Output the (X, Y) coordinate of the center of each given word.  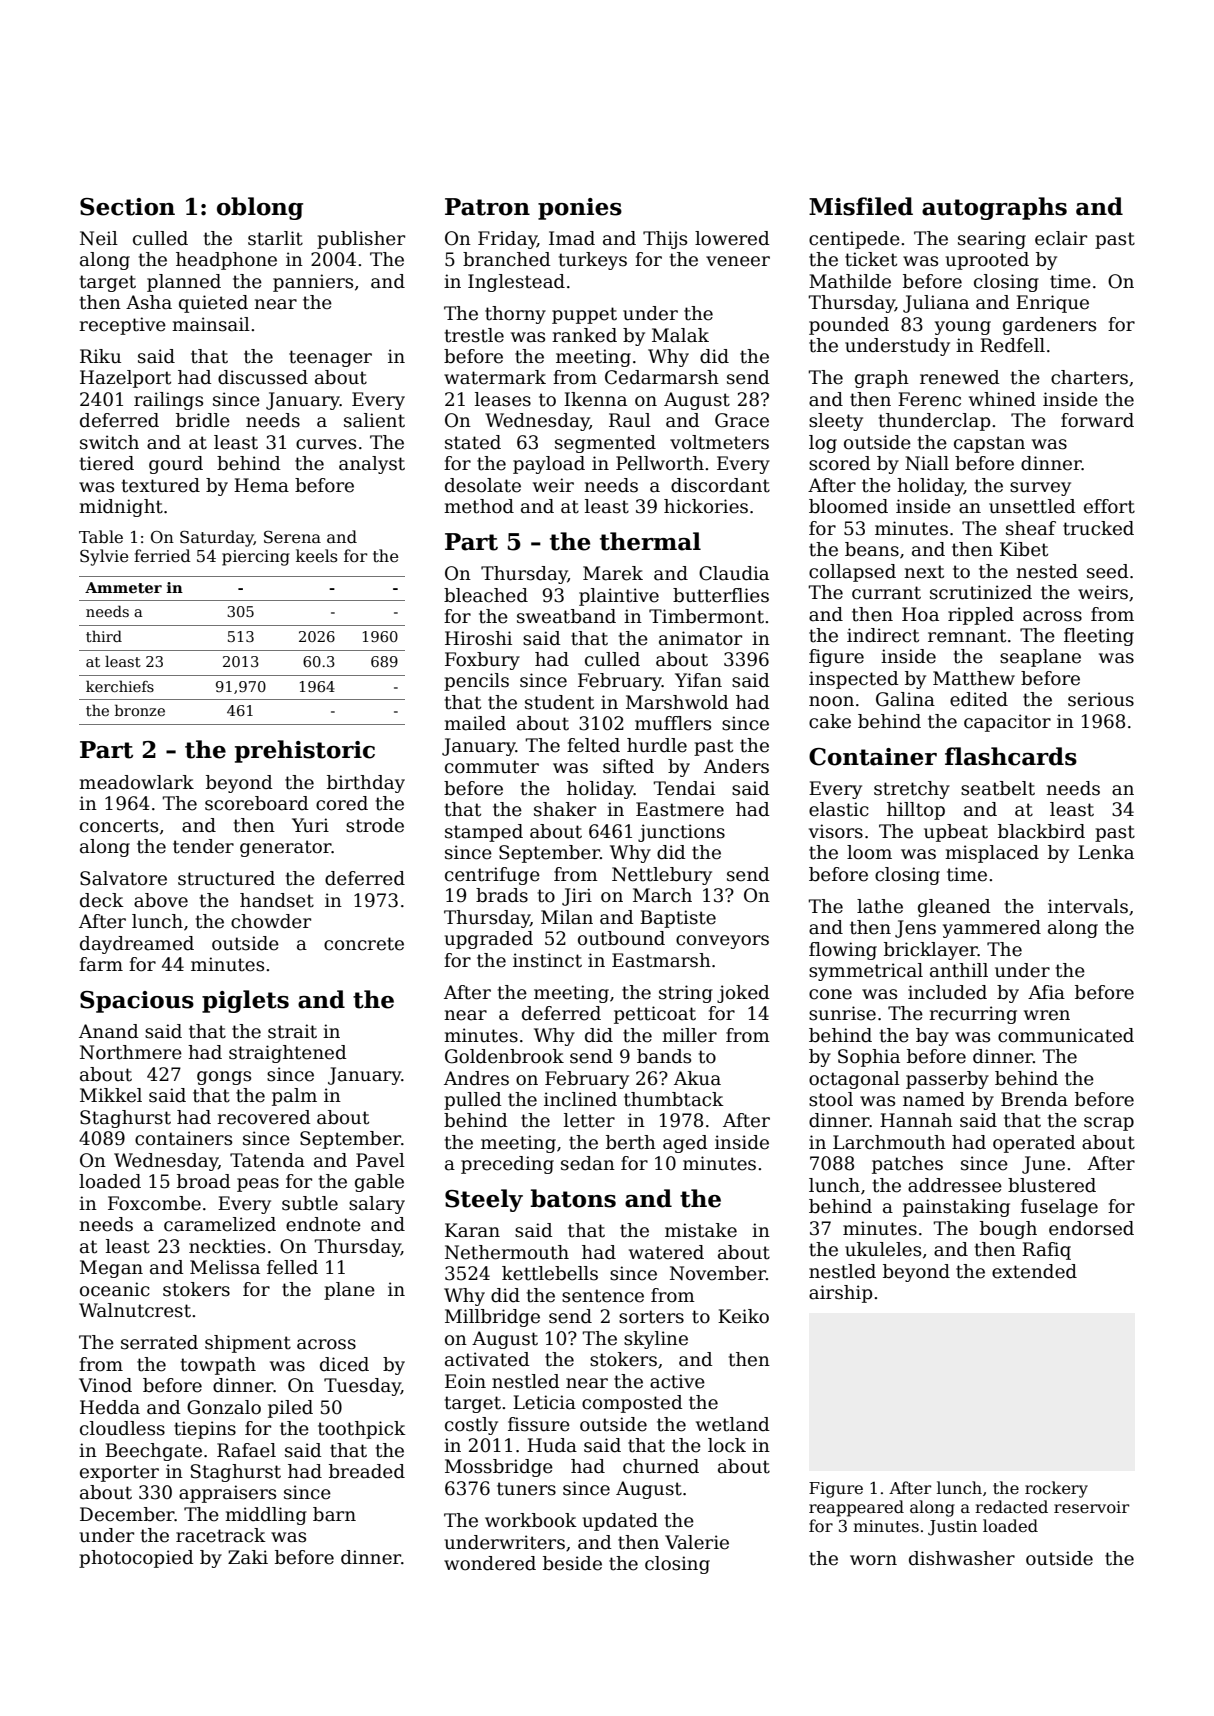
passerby (947, 1080)
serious (1101, 699)
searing (992, 240)
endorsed (1091, 1228)
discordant (720, 485)
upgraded (488, 940)
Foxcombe (154, 1203)
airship (840, 1294)
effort (1109, 506)
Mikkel (111, 1095)
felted (593, 745)
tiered (107, 463)
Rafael (246, 1450)
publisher (361, 240)
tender (203, 846)
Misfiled (861, 206)
